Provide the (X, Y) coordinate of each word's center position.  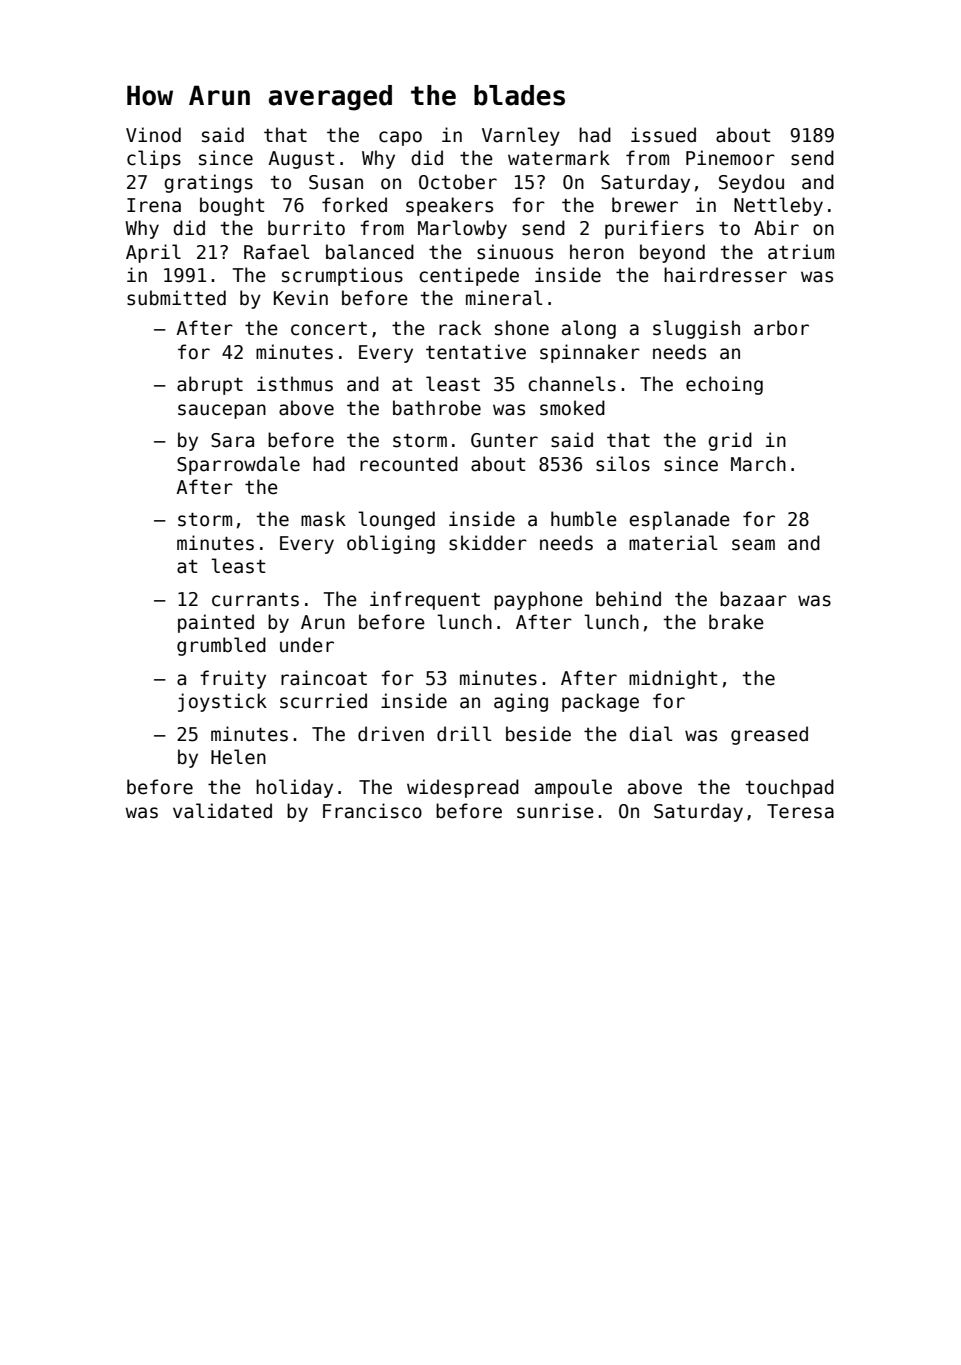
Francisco (372, 811)
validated (222, 811)
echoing (724, 385)
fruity (233, 679)
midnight (673, 679)
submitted (176, 298)
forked (354, 205)
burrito (306, 228)
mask (323, 519)
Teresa (800, 811)
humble (584, 519)
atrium (801, 252)
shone (522, 328)
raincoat (324, 678)
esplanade (679, 520)
